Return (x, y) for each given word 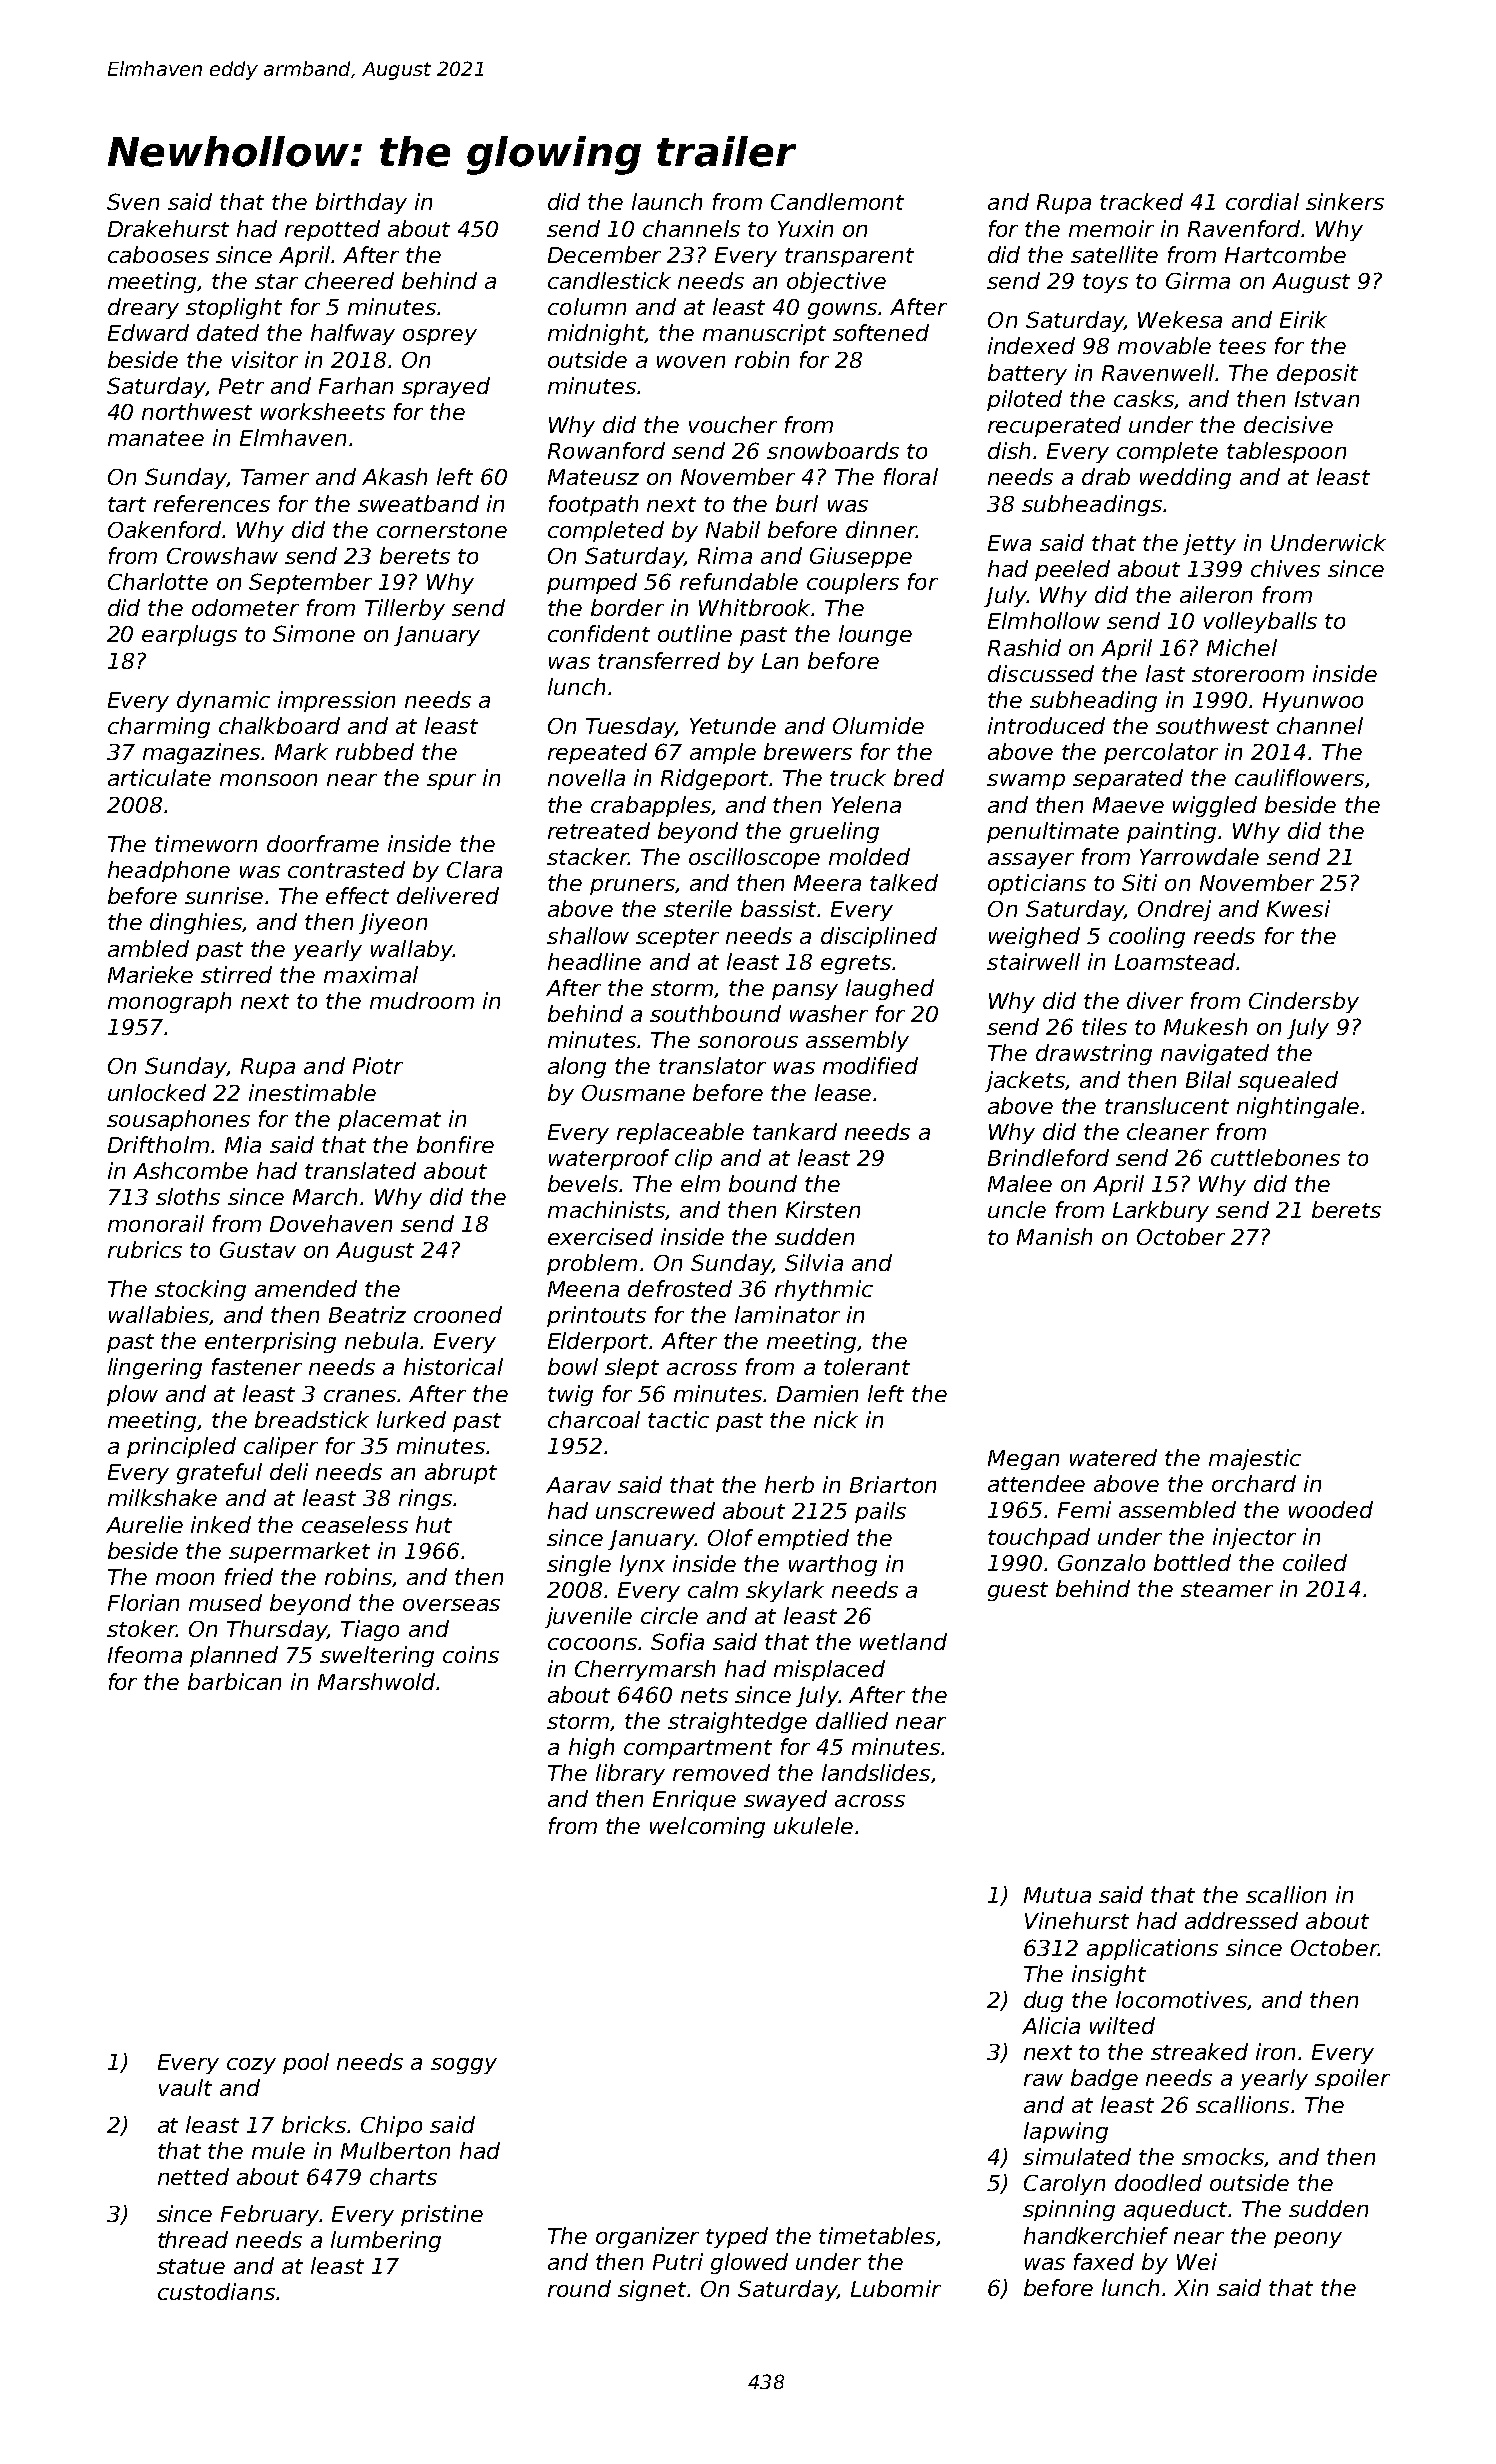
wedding (1185, 478)
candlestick (609, 280)
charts (403, 2176)
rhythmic (824, 1290)
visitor (265, 359)
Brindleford (1048, 1157)
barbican (234, 1681)
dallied (852, 1720)
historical (453, 1366)
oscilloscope (754, 858)
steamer (1227, 1589)
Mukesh (1205, 1026)
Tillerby (405, 609)
